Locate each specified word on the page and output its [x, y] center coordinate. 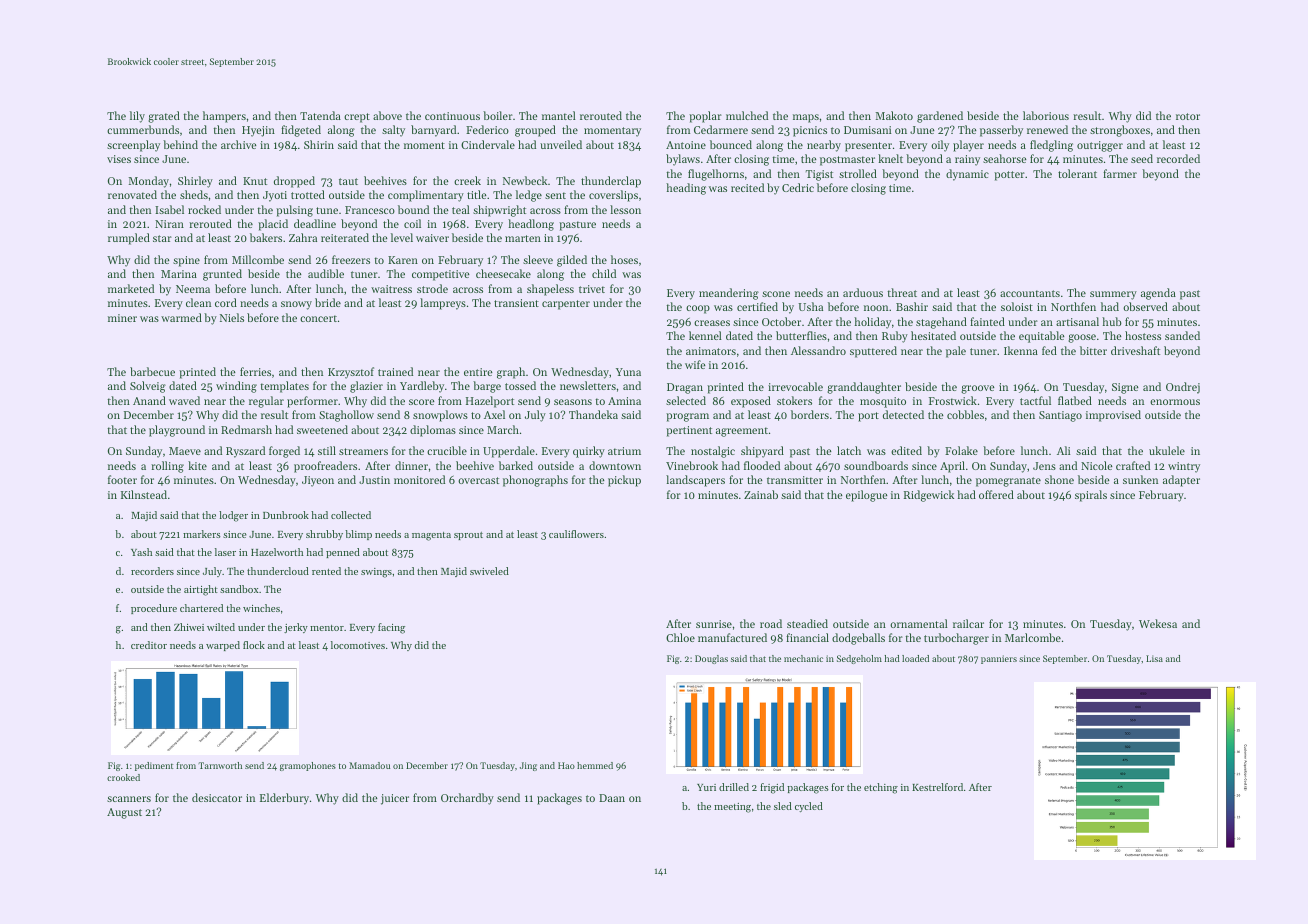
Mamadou [369, 765]
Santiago [1060, 416]
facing [391, 628]
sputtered [873, 352]
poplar [705, 117]
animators [711, 351]
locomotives [358, 645]
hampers [224, 117]
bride [328, 302]
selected [686, 400]
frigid [772, 788]
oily [940, 146]
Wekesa [1158, 623]
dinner [411, 465]
